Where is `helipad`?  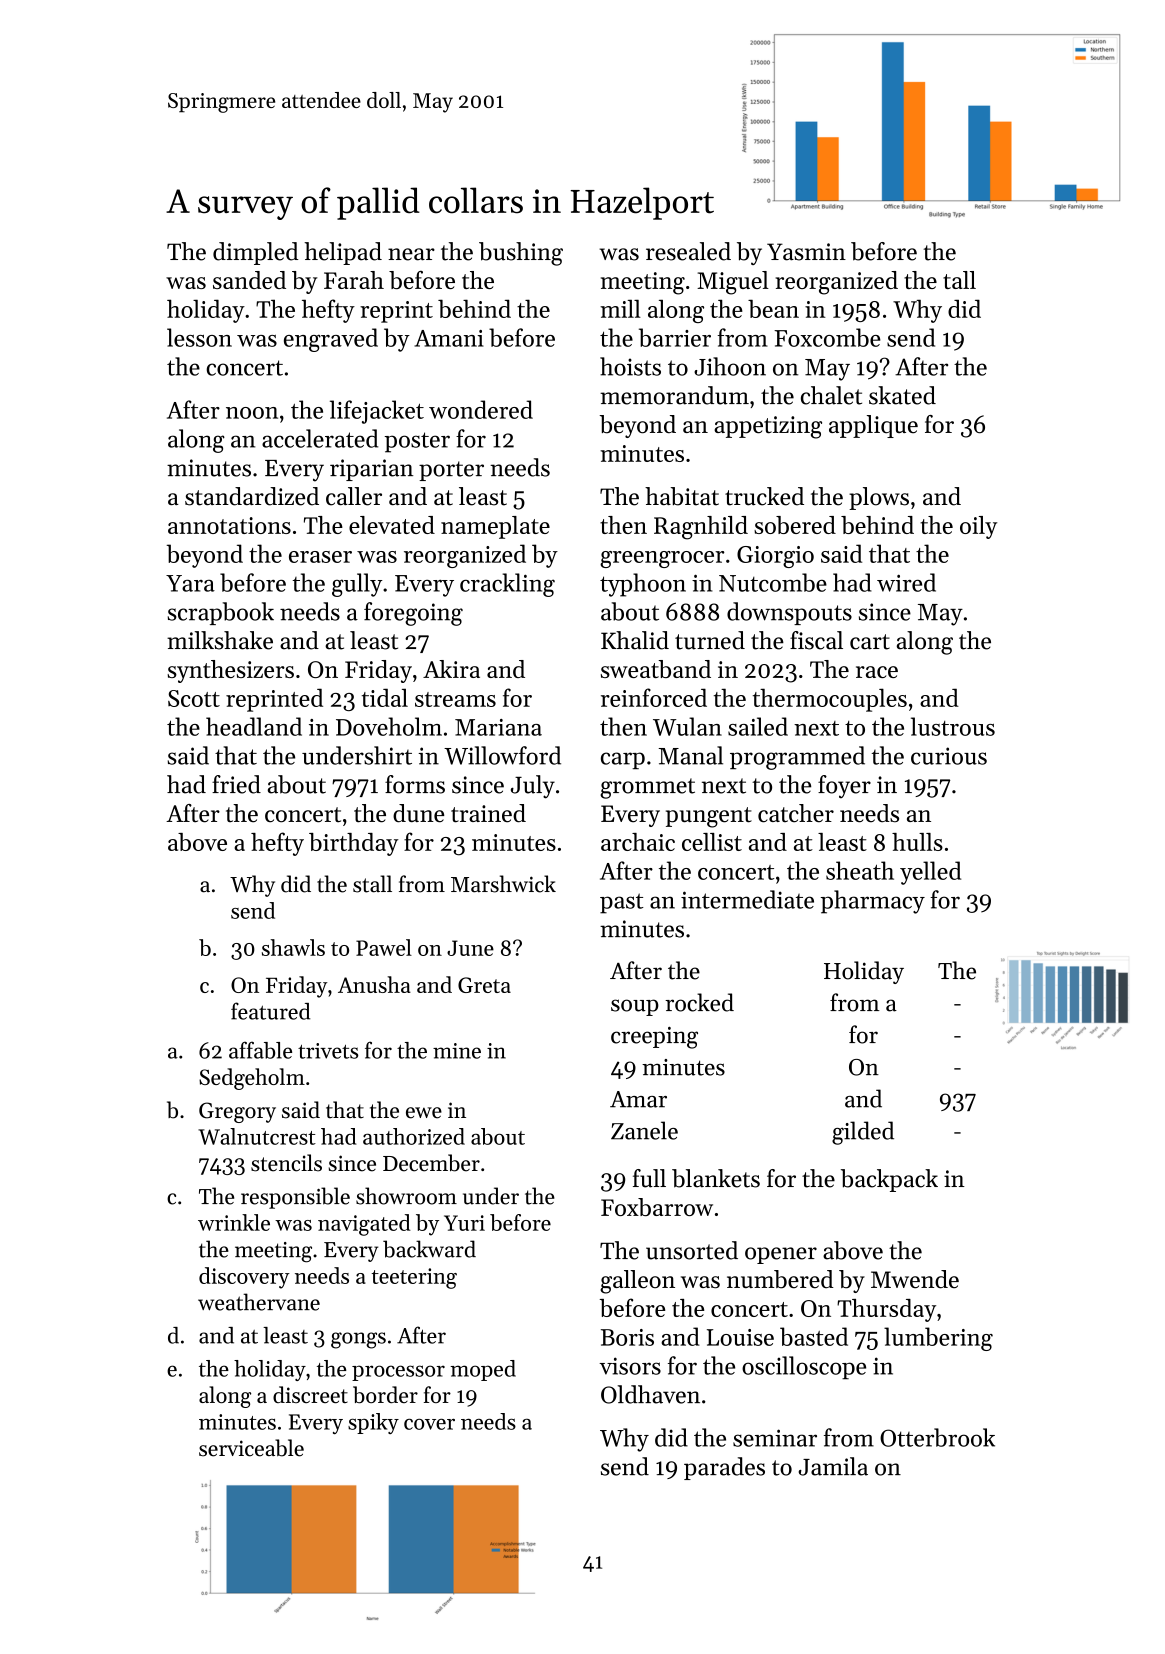 helipad is located at coordinates (343, 253).
